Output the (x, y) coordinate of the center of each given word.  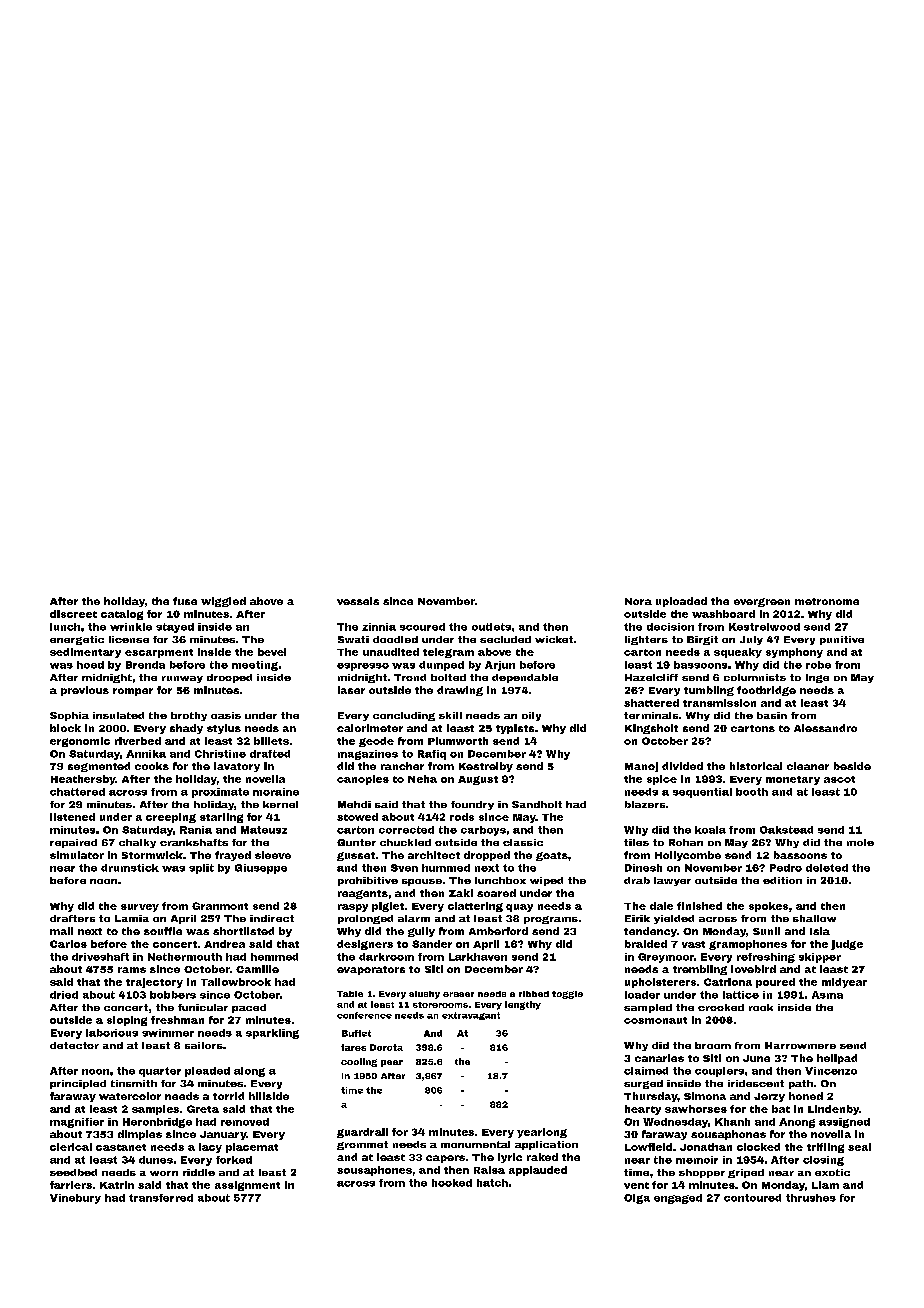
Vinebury (75, 1199)
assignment (247, 1186)
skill (450, 715)
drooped (229, 678)
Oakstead (786, 830)
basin (772, 715)
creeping (171, 818)
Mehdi (354, 804)
